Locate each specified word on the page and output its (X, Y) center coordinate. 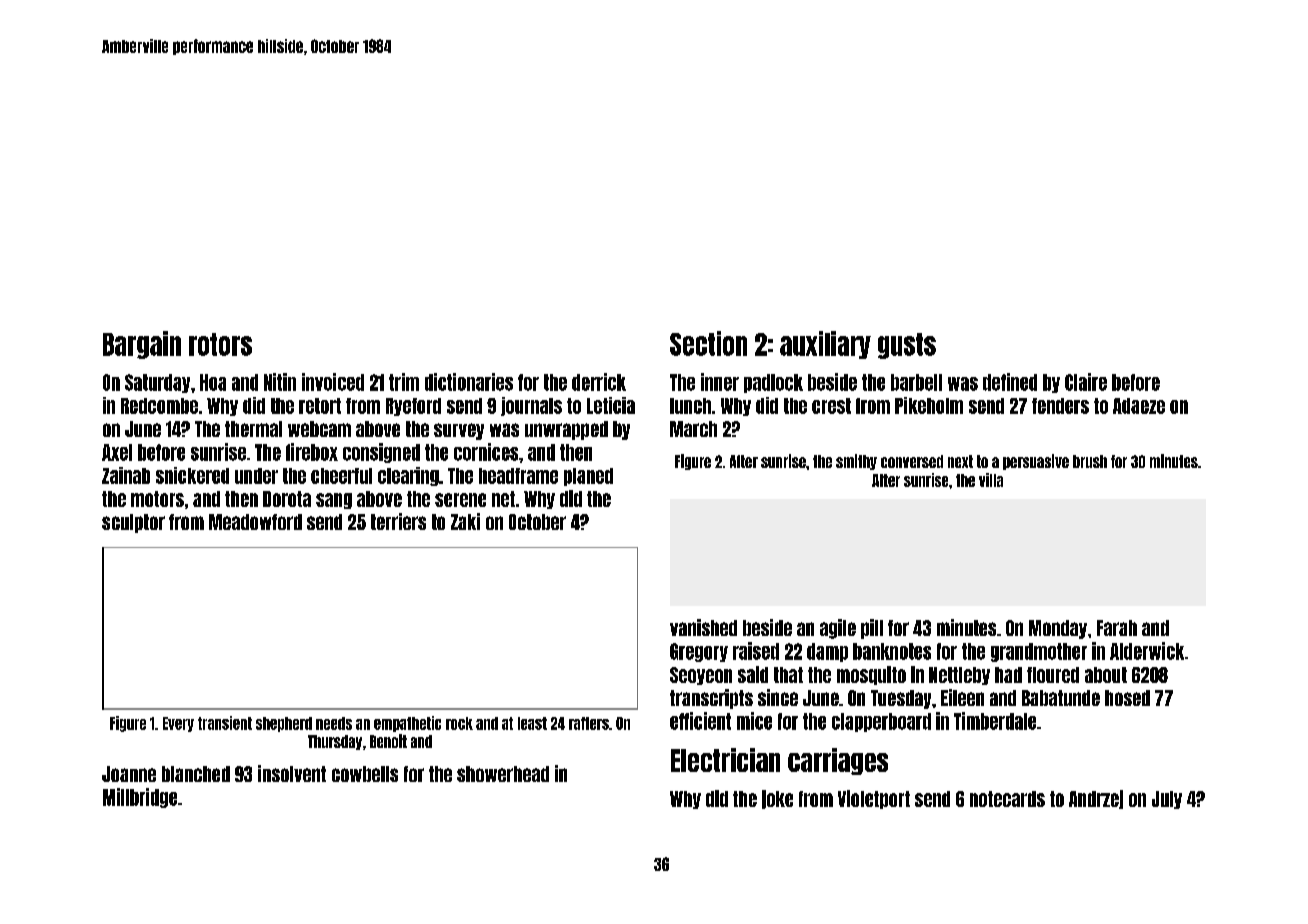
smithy (856, 462)
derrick (599, 382)
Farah (1117, 628)
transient (225, 723)
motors (157, 499)
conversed (912, 461)
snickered (192, 475)
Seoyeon (701, 676)
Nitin (280, 382)
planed (588, 477)
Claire (1086, 382)
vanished (703, 627)
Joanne (129, 774)
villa (991, 480)
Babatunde (1061, 698)
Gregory (699, 652)
